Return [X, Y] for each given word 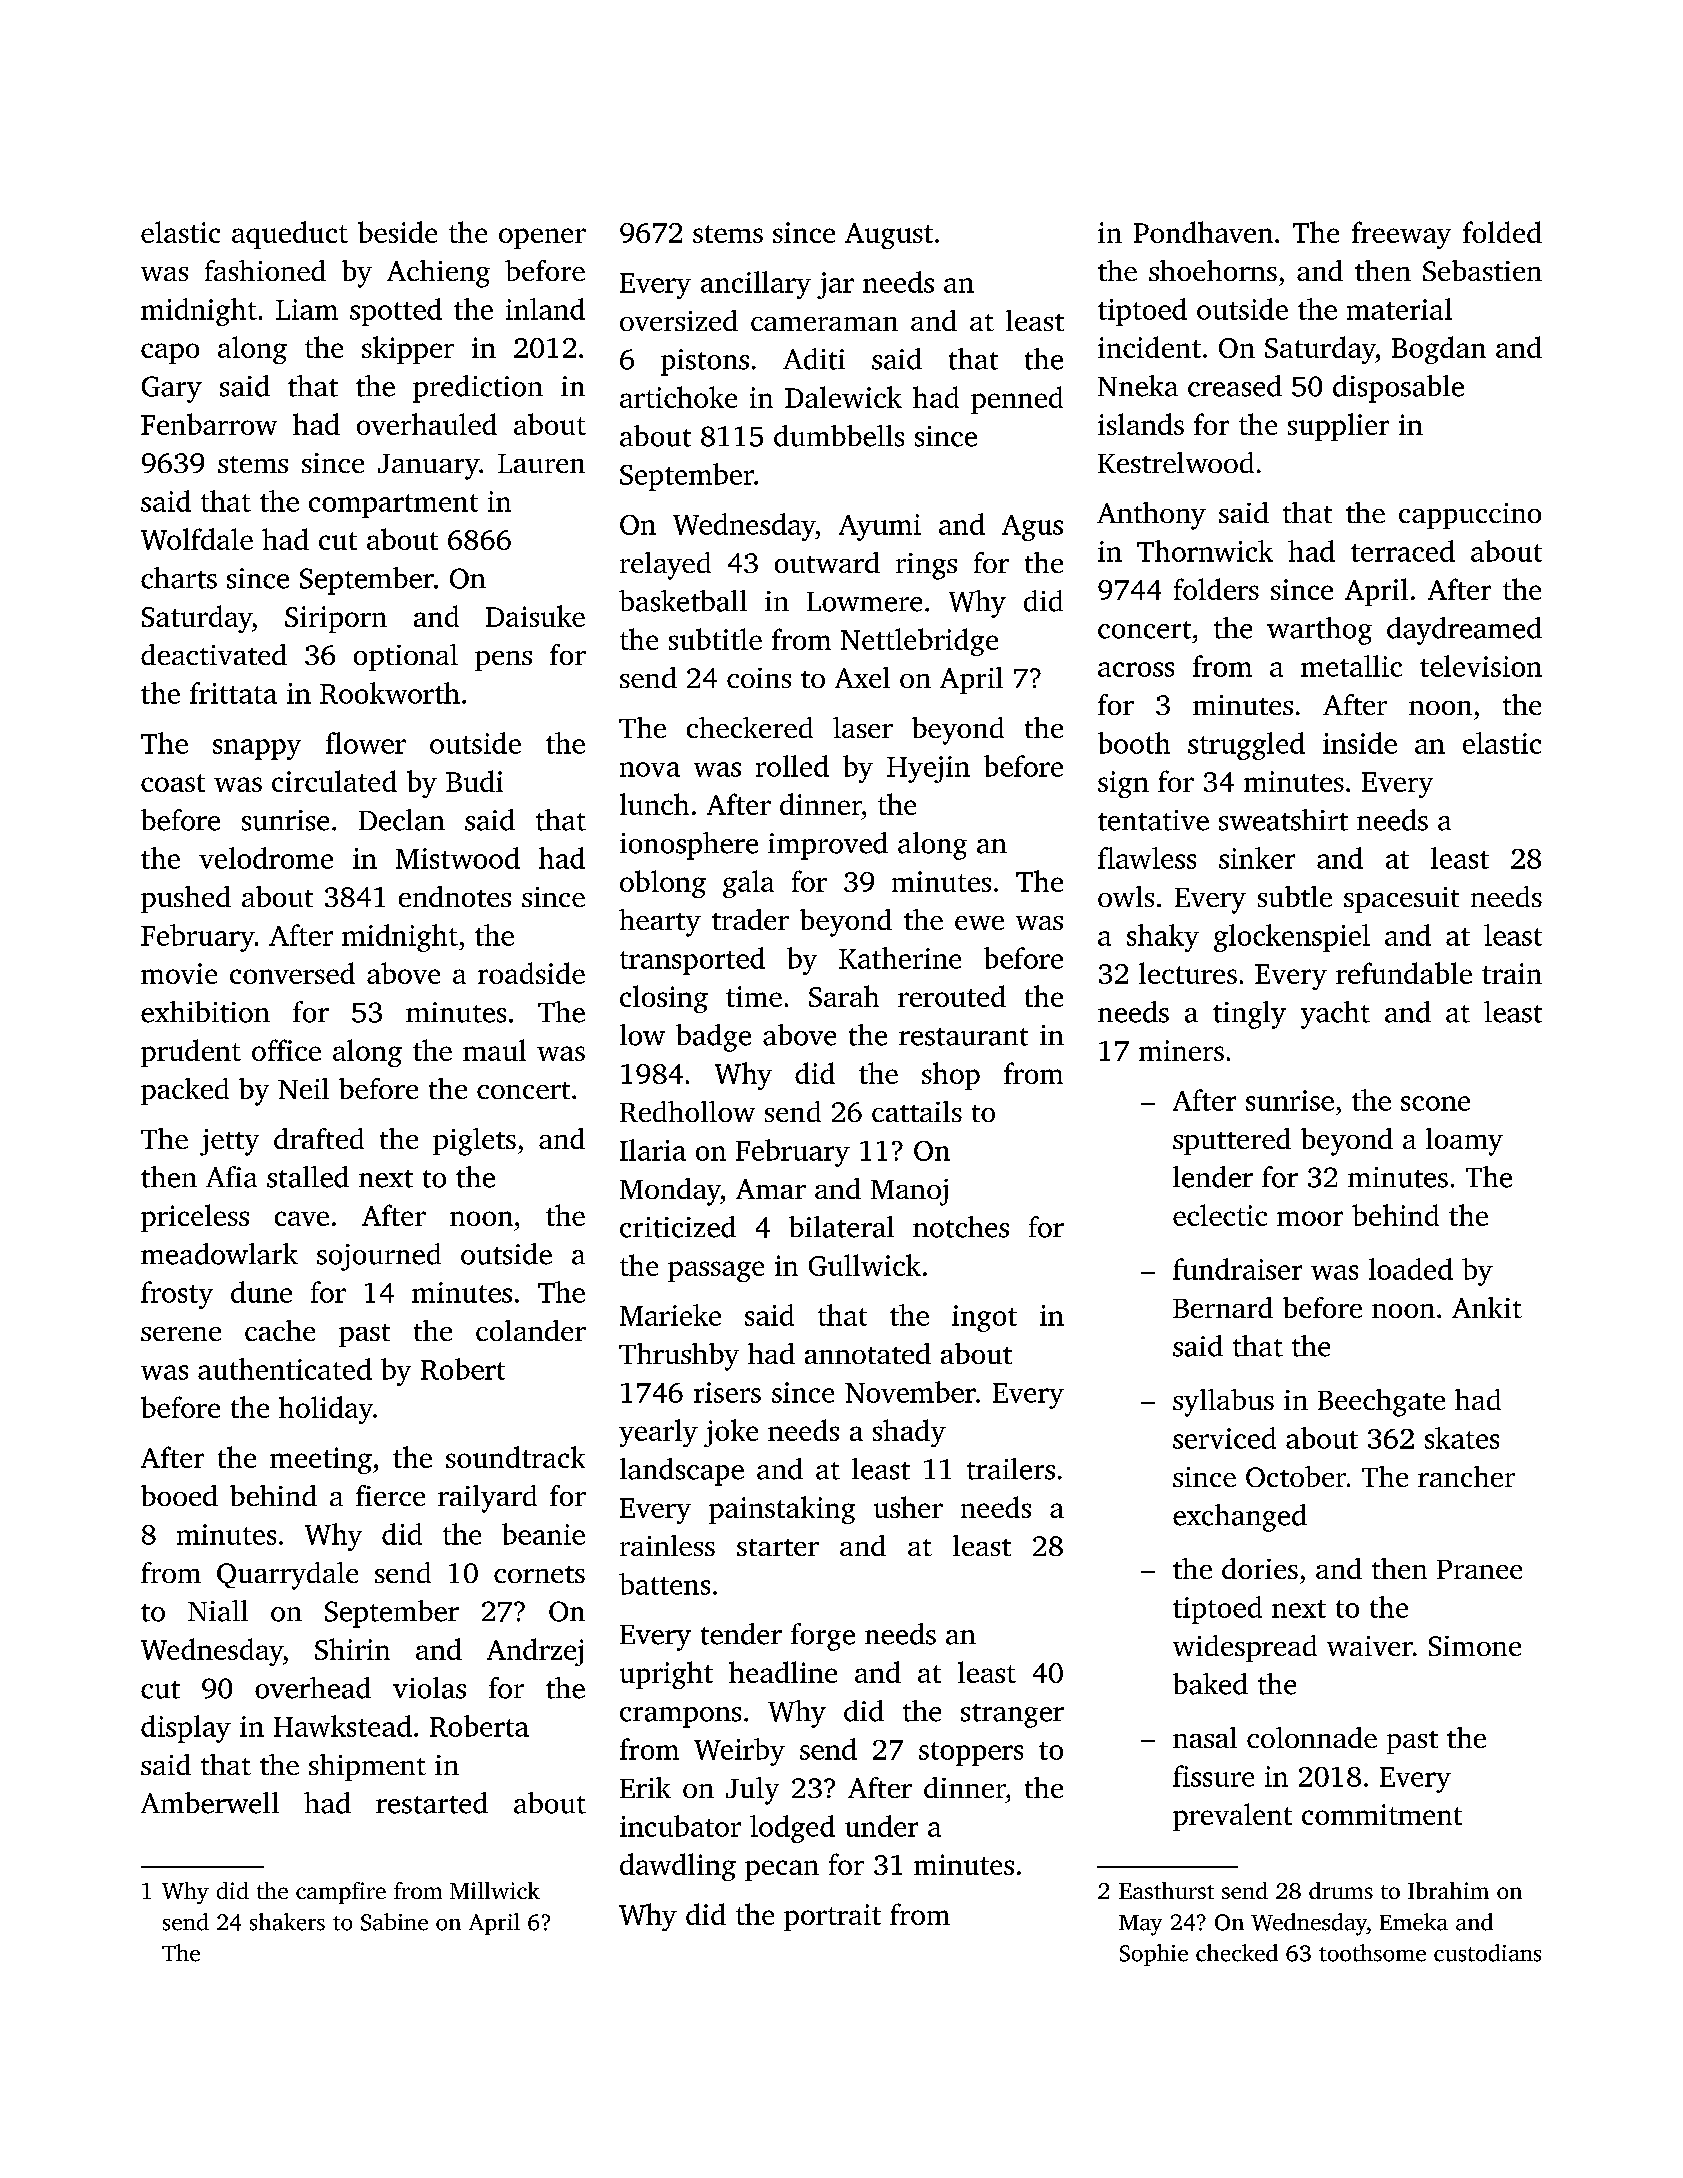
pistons [705, 362]
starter [778, 1547]
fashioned [265, 270]
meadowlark [219, 1254]
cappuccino [1470, 516]
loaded [1411, 1269]
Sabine [394, 1922]
